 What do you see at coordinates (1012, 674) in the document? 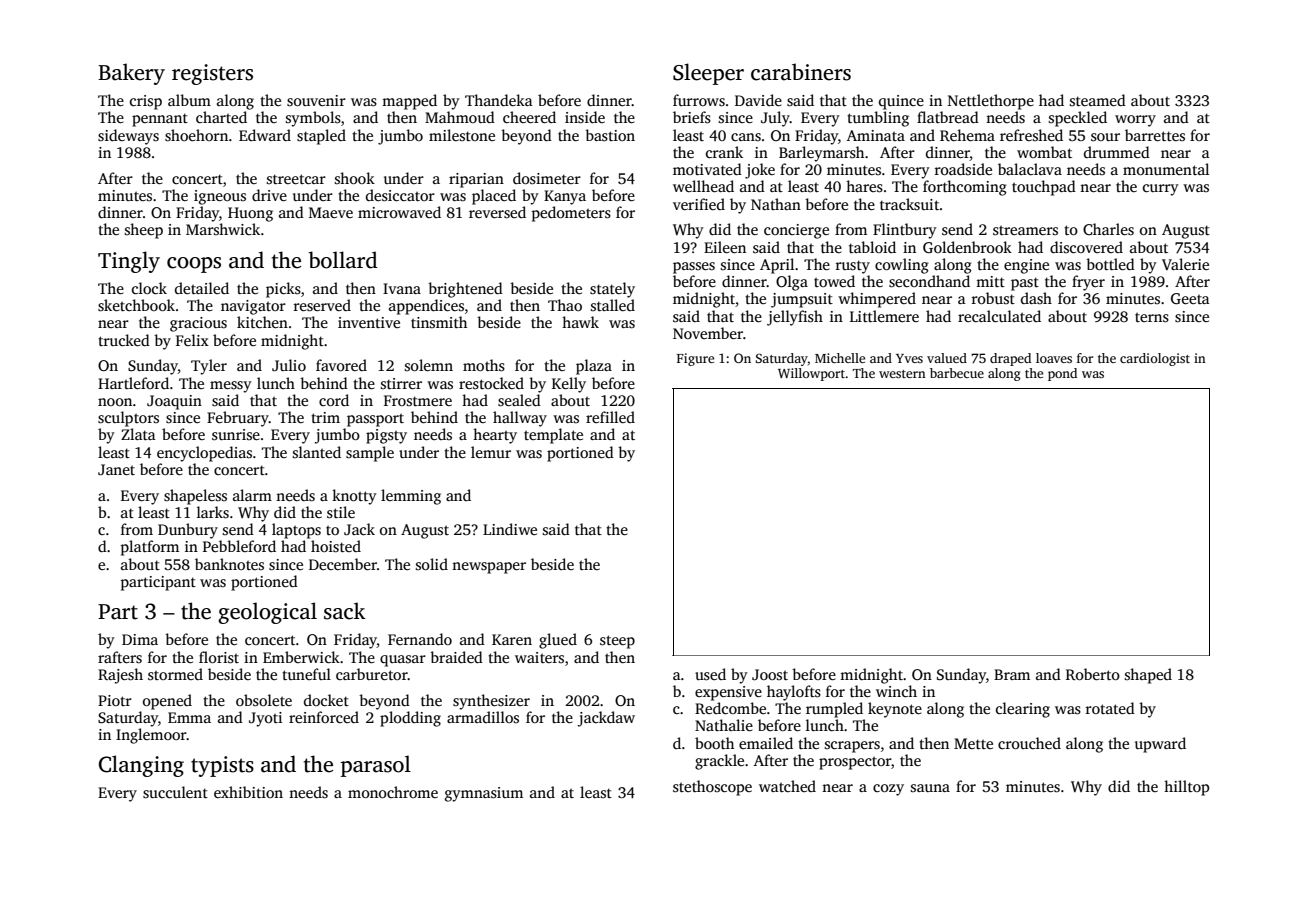
I see `Bram` at bounding box center [1012, 674].
